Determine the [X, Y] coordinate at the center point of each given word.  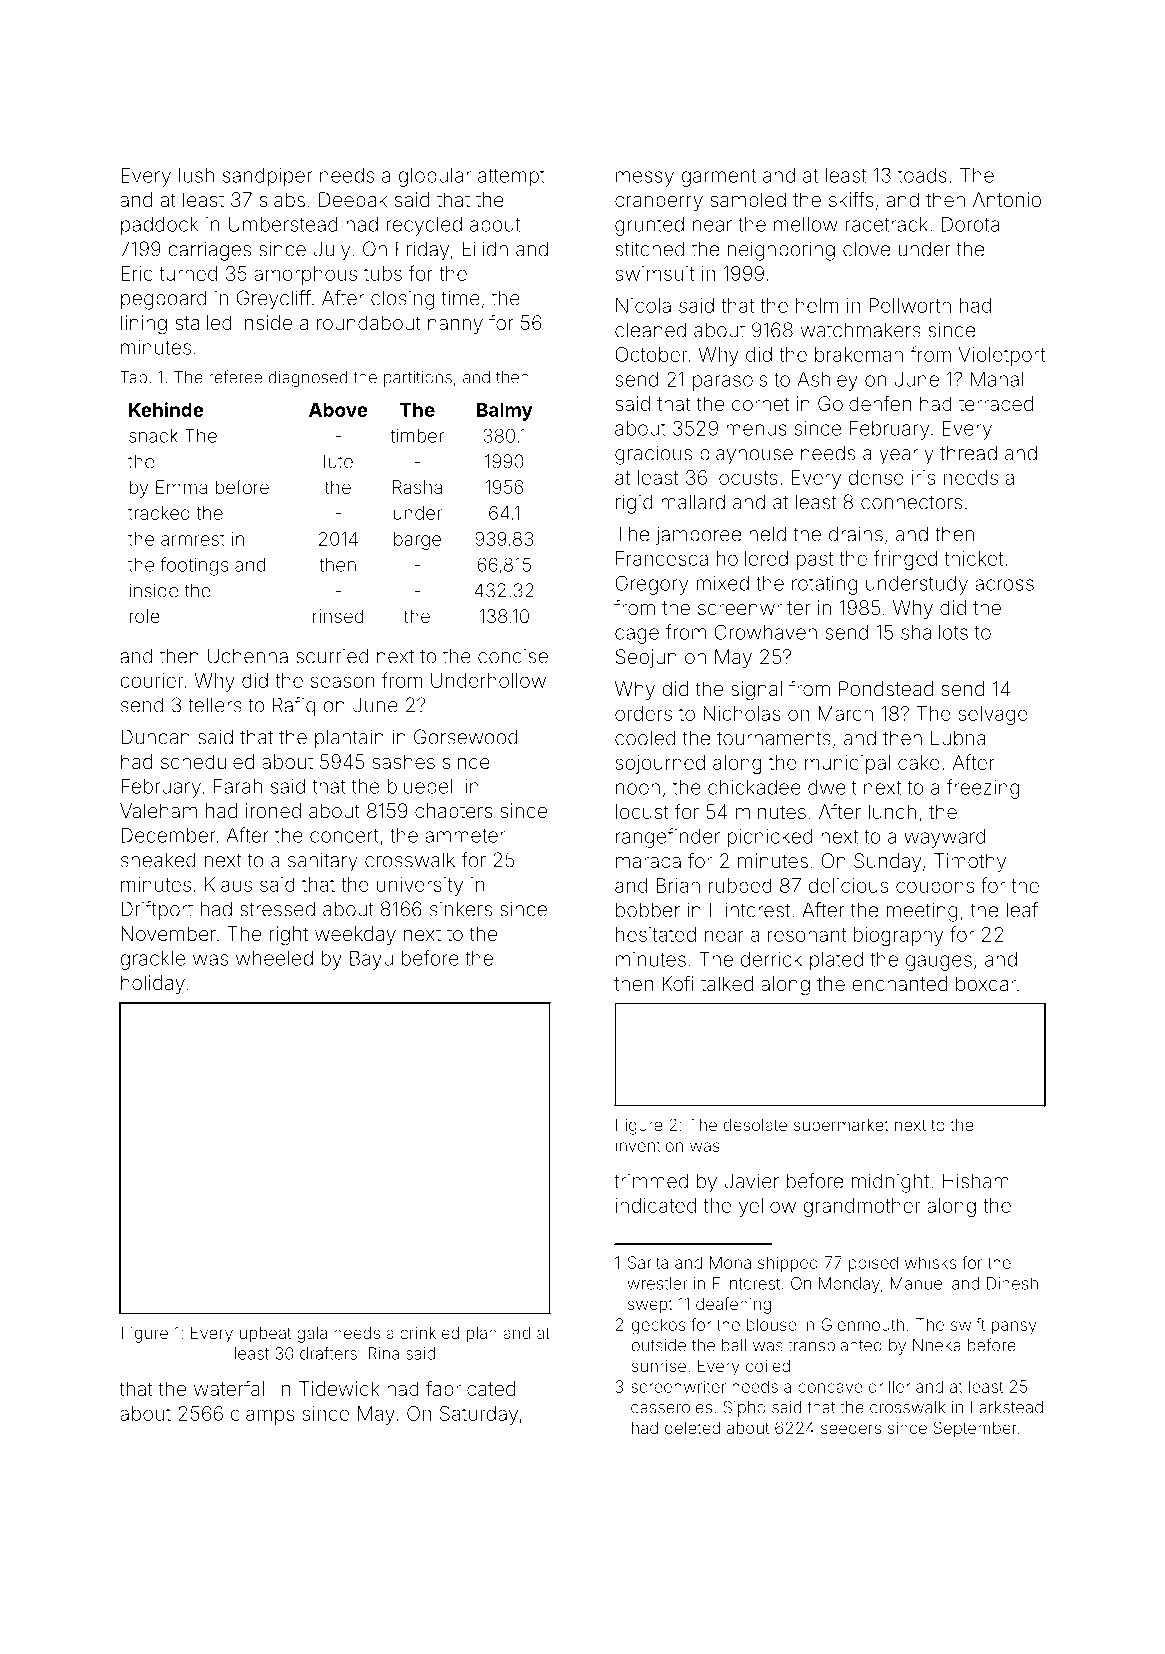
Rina [384, 1353]
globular [434, 177]
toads [922, 175]
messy [645, 179]
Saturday [479, 1415]
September [975, 1429]
